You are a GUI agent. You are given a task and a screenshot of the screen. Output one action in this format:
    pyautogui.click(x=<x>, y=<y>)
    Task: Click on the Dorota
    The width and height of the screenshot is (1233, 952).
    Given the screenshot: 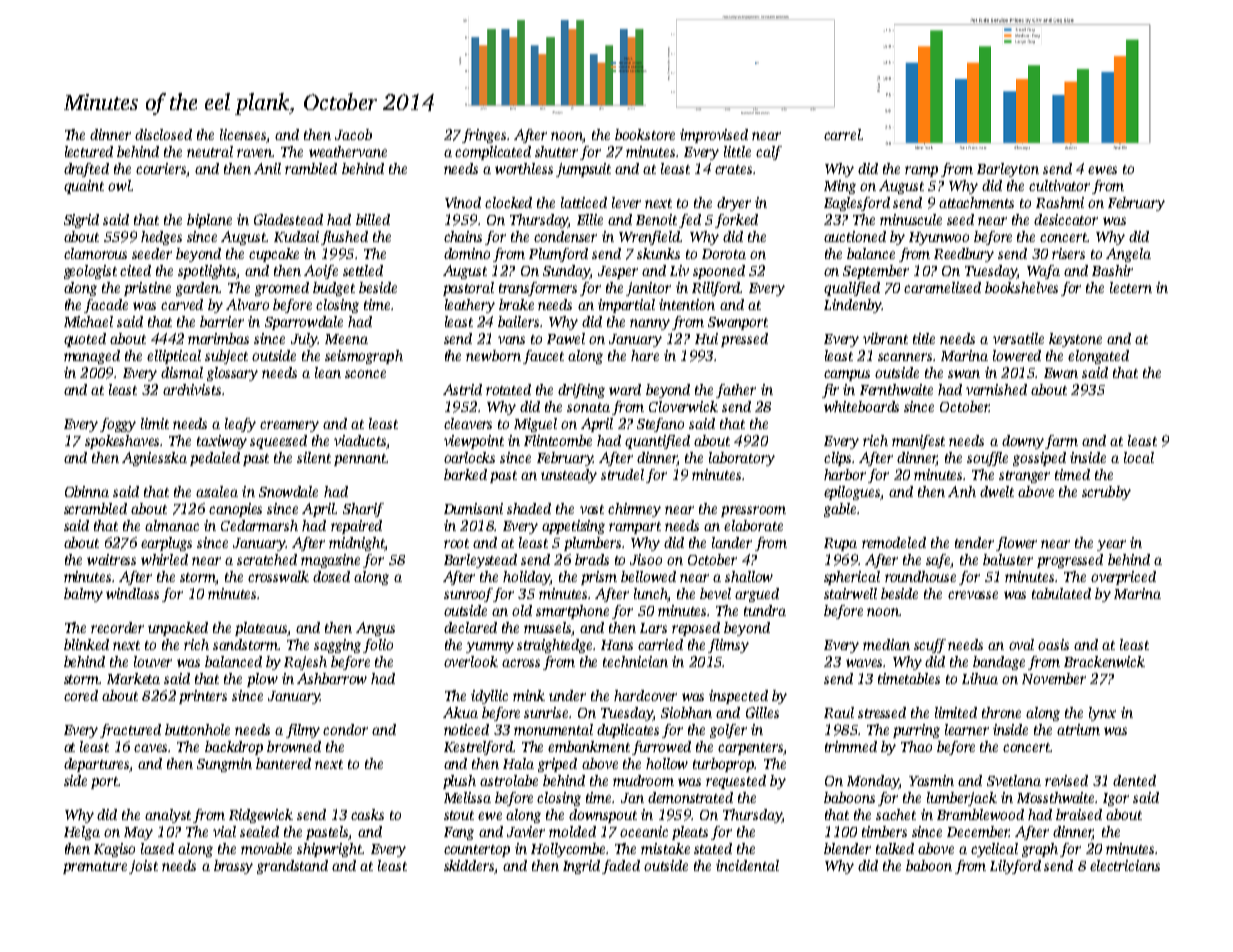 What is the action you would take?
    pyautogui.click(x=724, y=254)
